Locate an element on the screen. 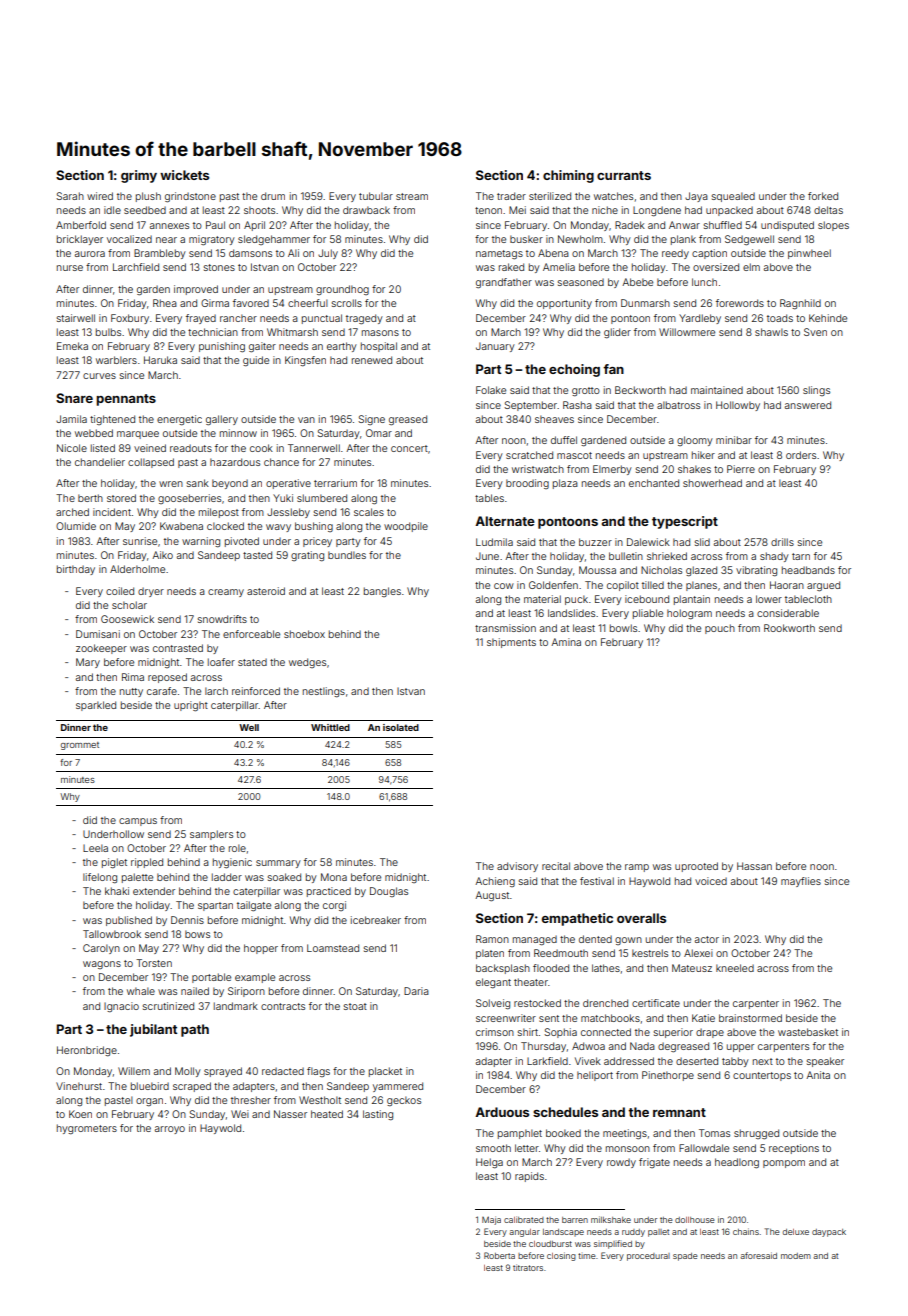  arroyo is located at coordinates (170, 1130).
